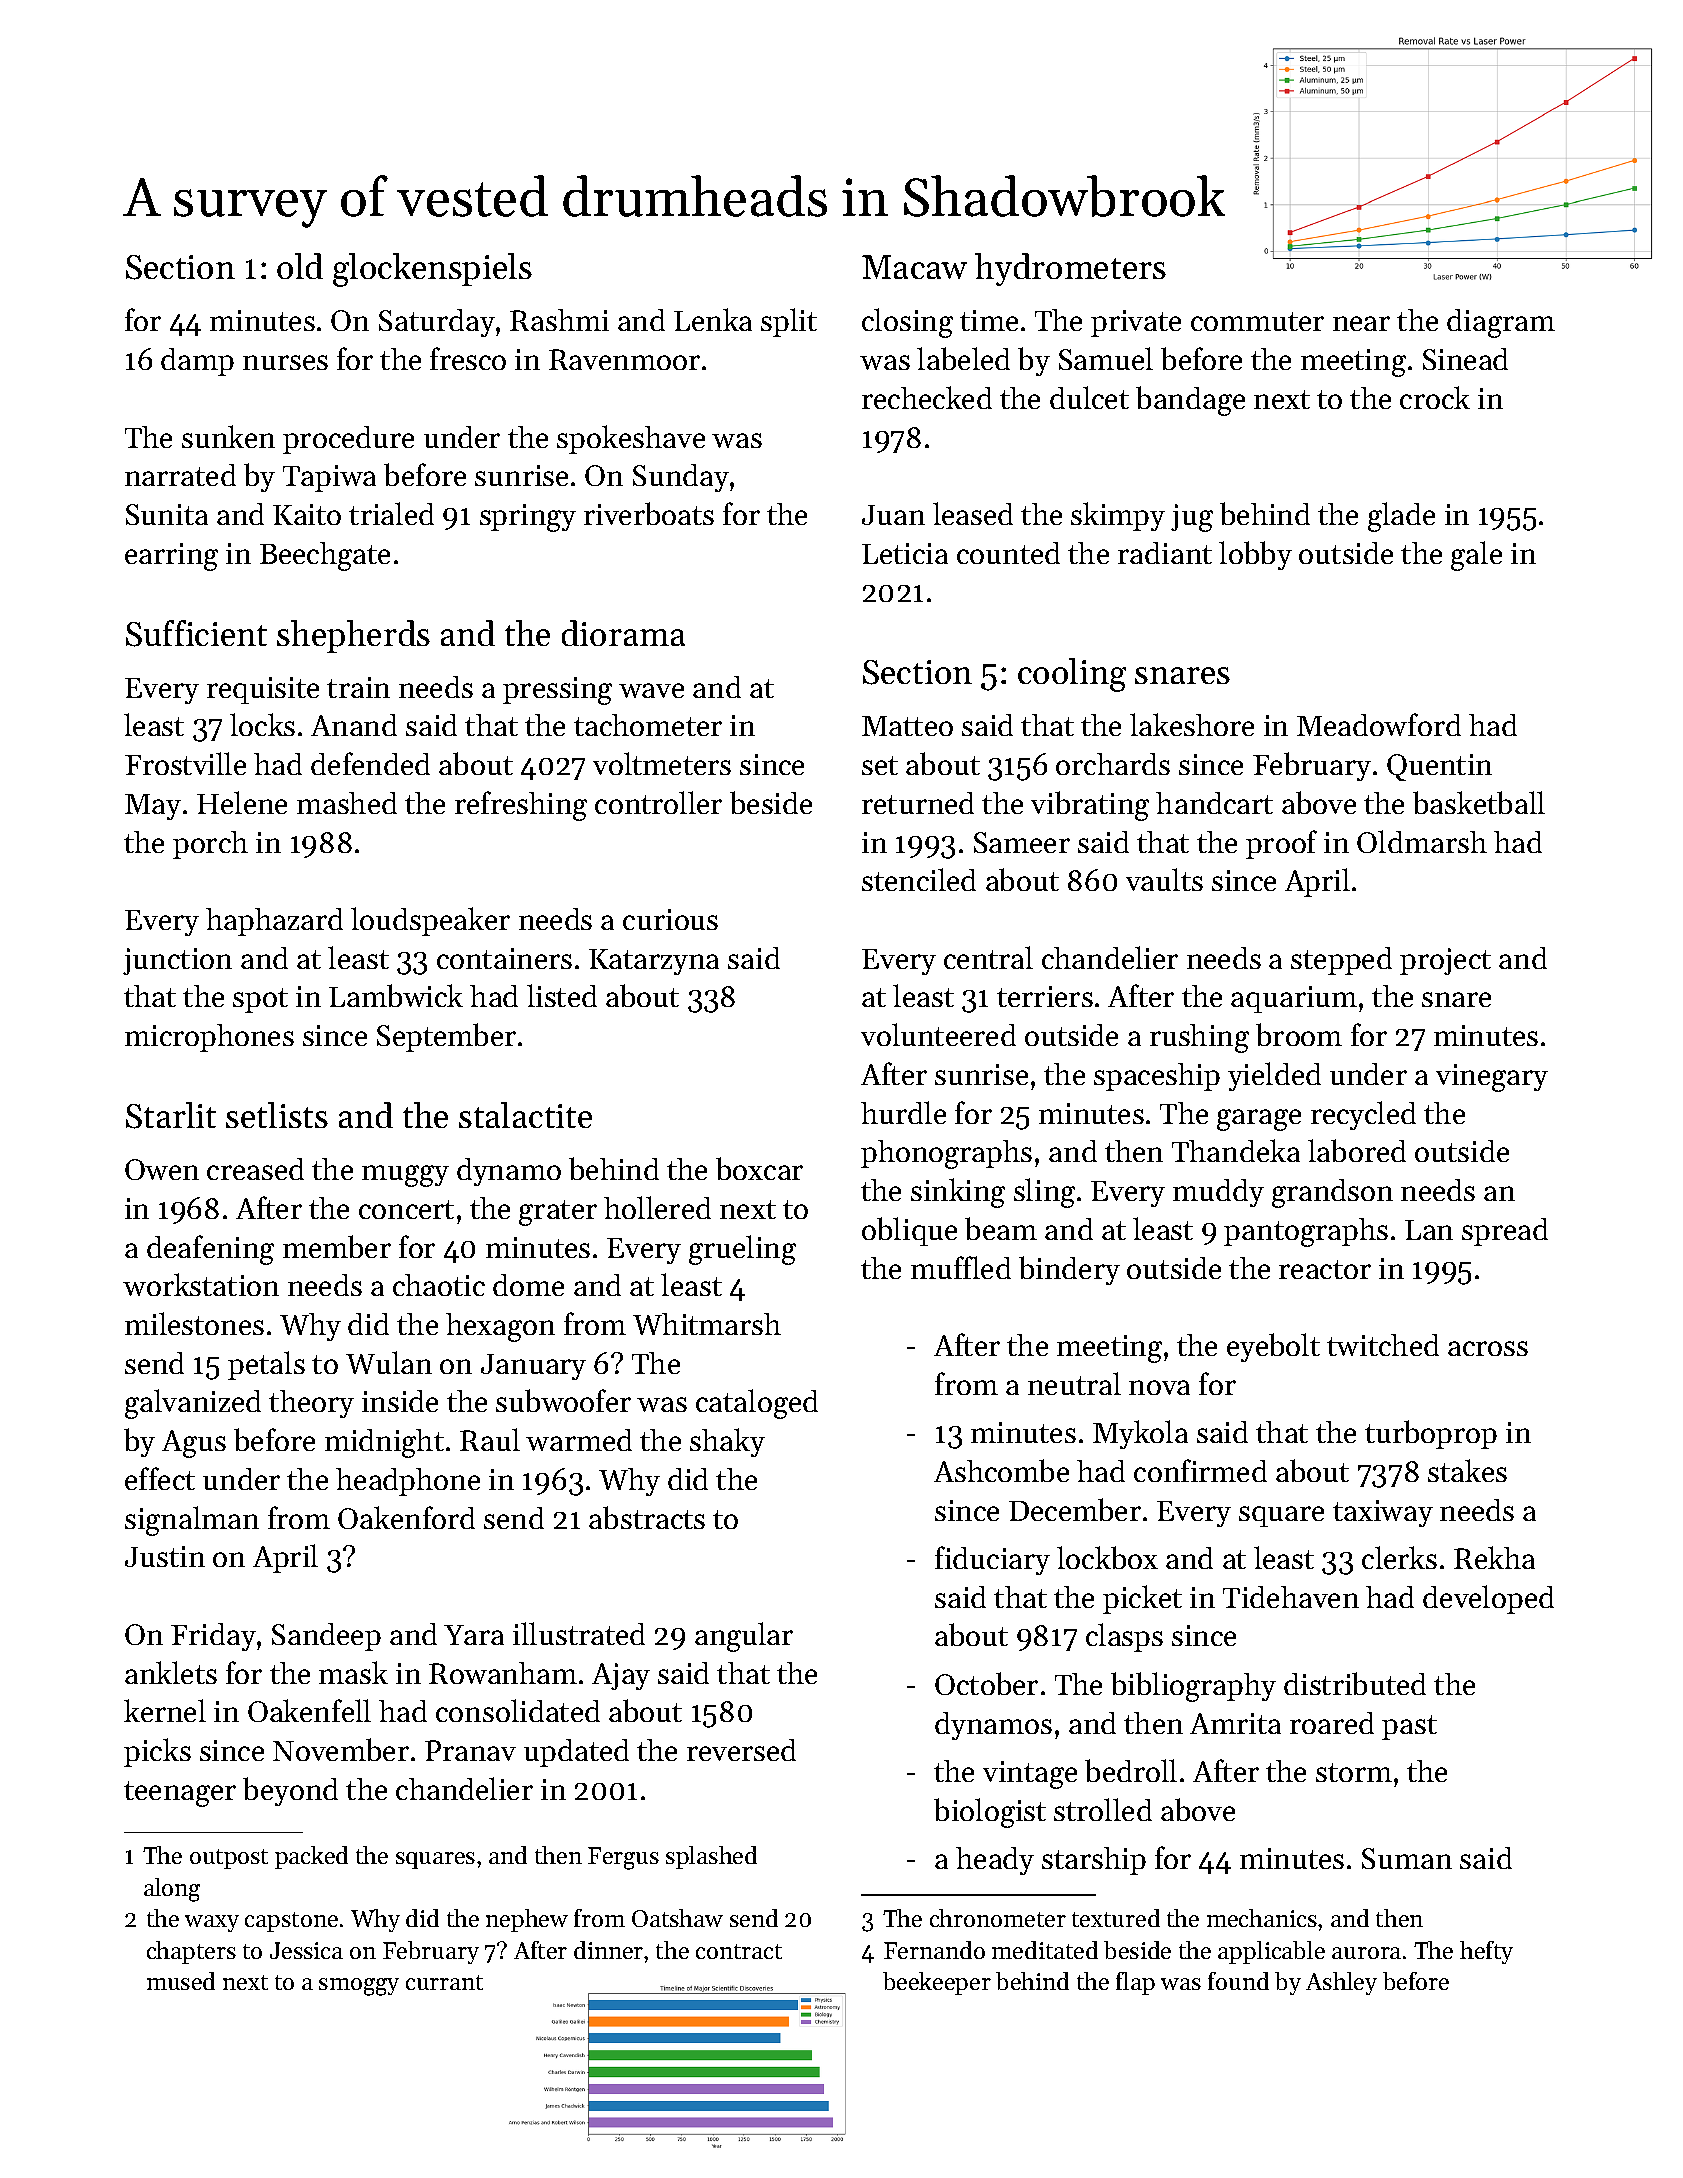 The image size is (1683, 2178). Describe the element at coordinates (903, 1112) in the screenshot. I see `hurdle` at that location.
